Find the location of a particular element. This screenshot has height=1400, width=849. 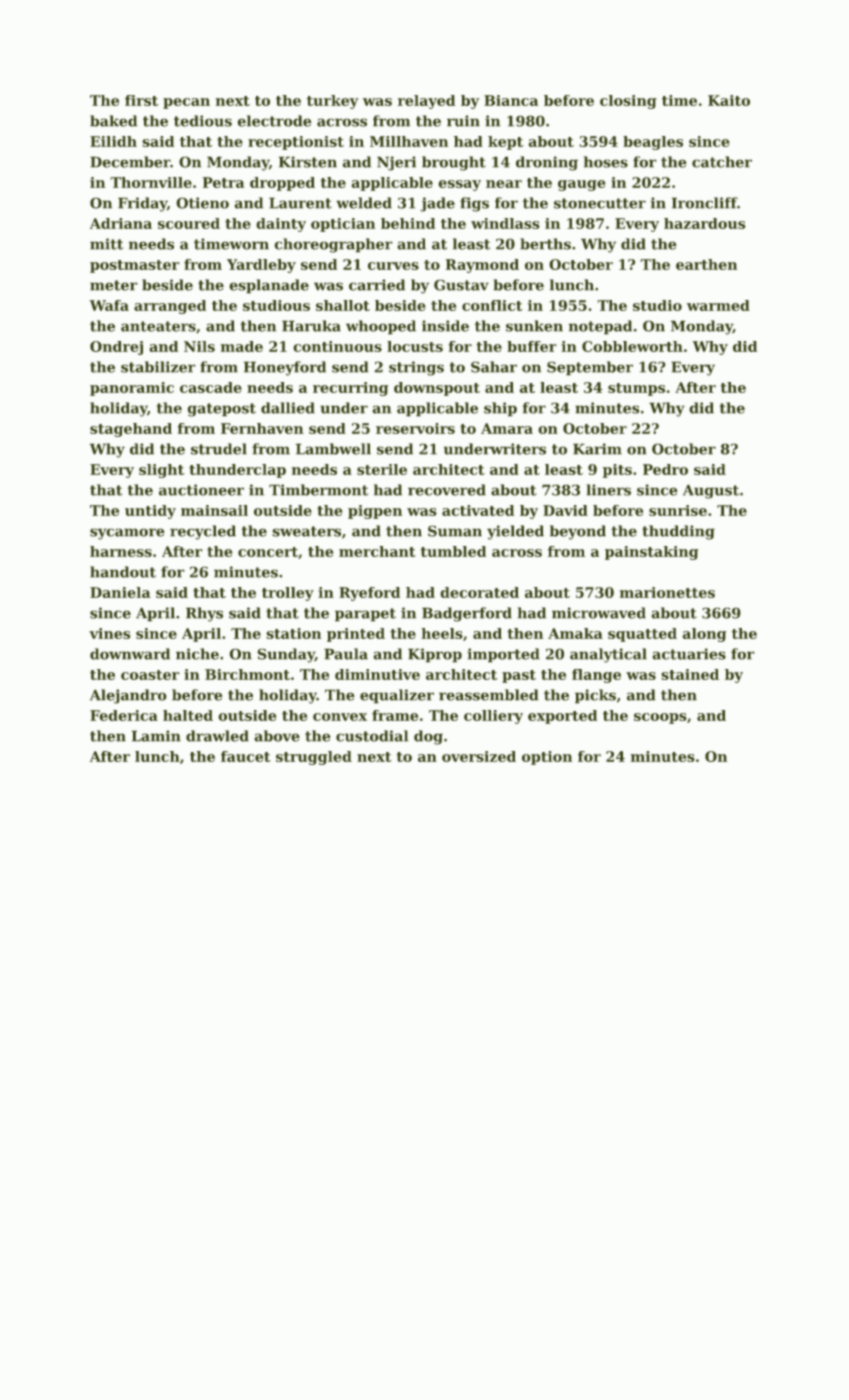

auctioneer is located at coordinates (201, 490).
